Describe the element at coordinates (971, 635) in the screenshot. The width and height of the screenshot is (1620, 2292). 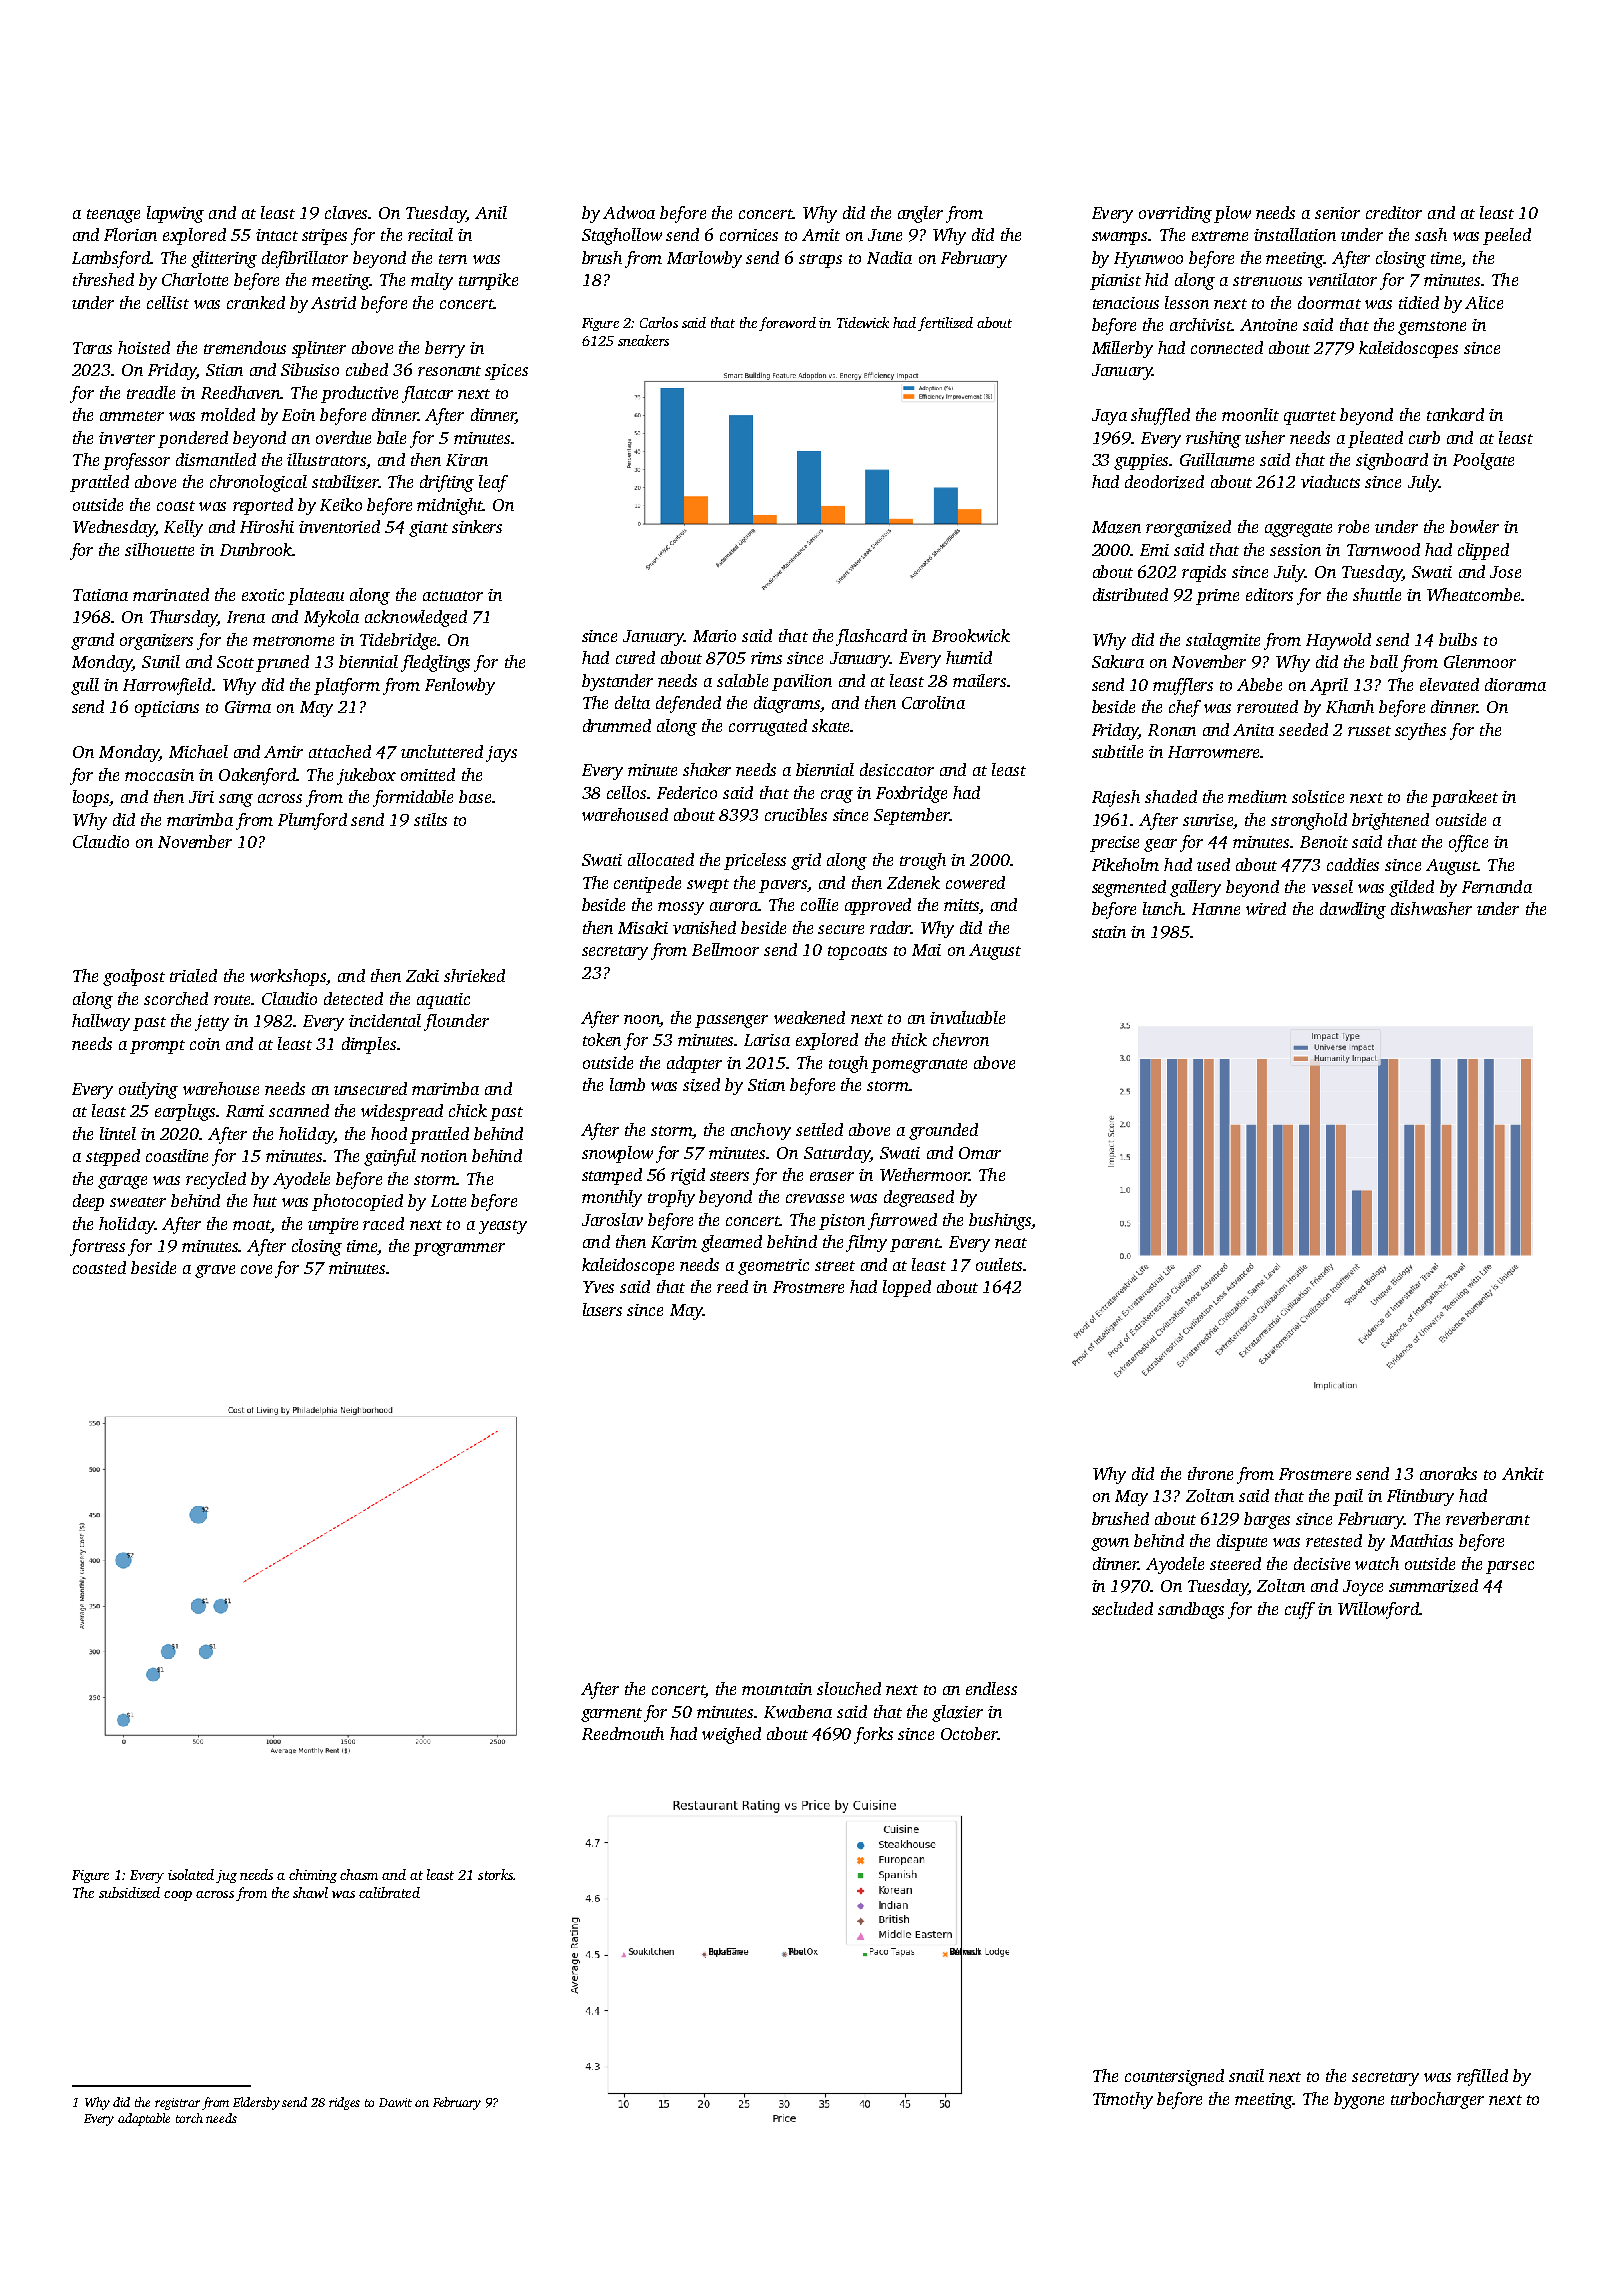
I see `Brookwick` at that location.
